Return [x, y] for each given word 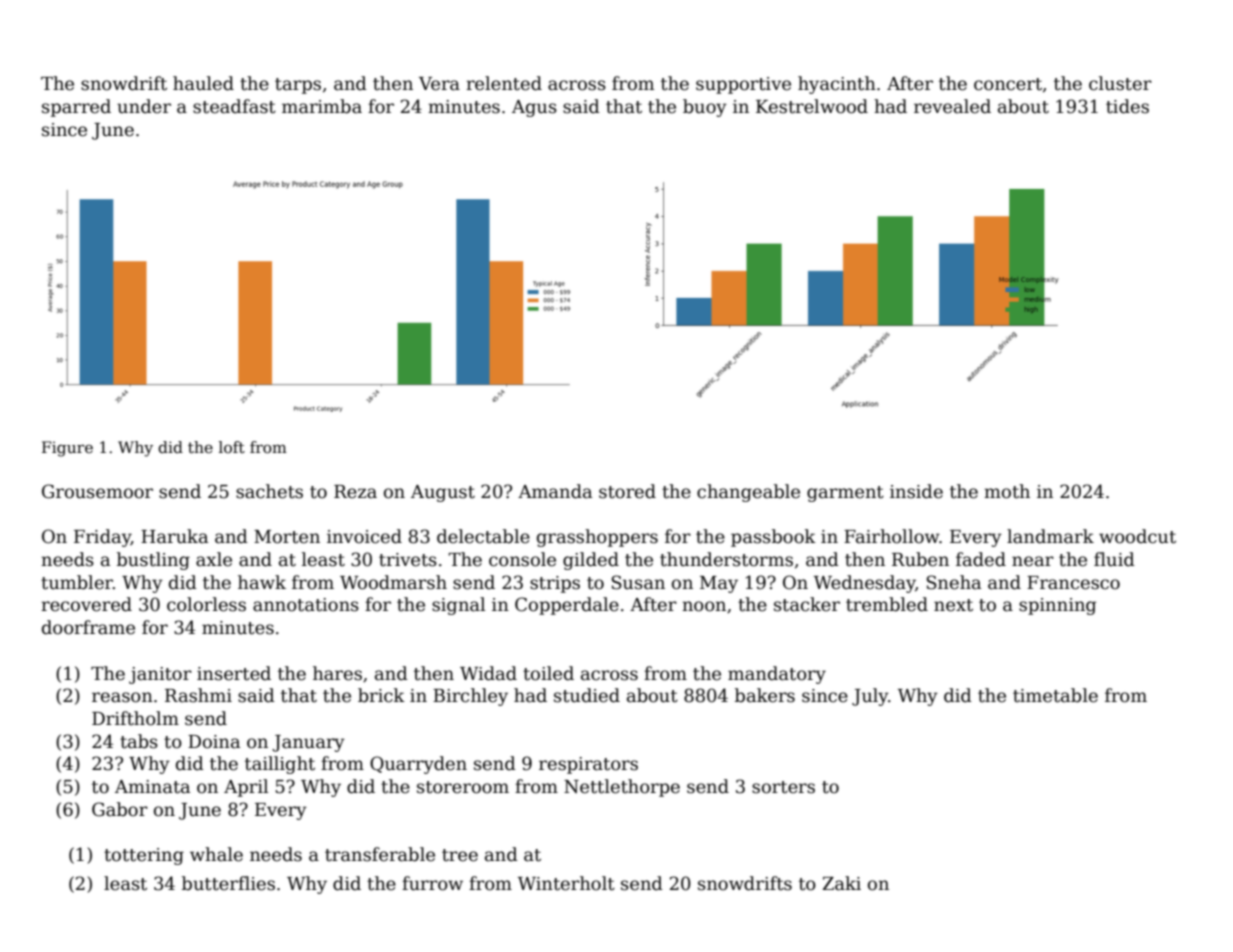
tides [1127, 106]
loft [232, 447]
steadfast [234, 106]
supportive [743, 85]
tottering [144, 856]
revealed [952, 106]
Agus [534, 108]
